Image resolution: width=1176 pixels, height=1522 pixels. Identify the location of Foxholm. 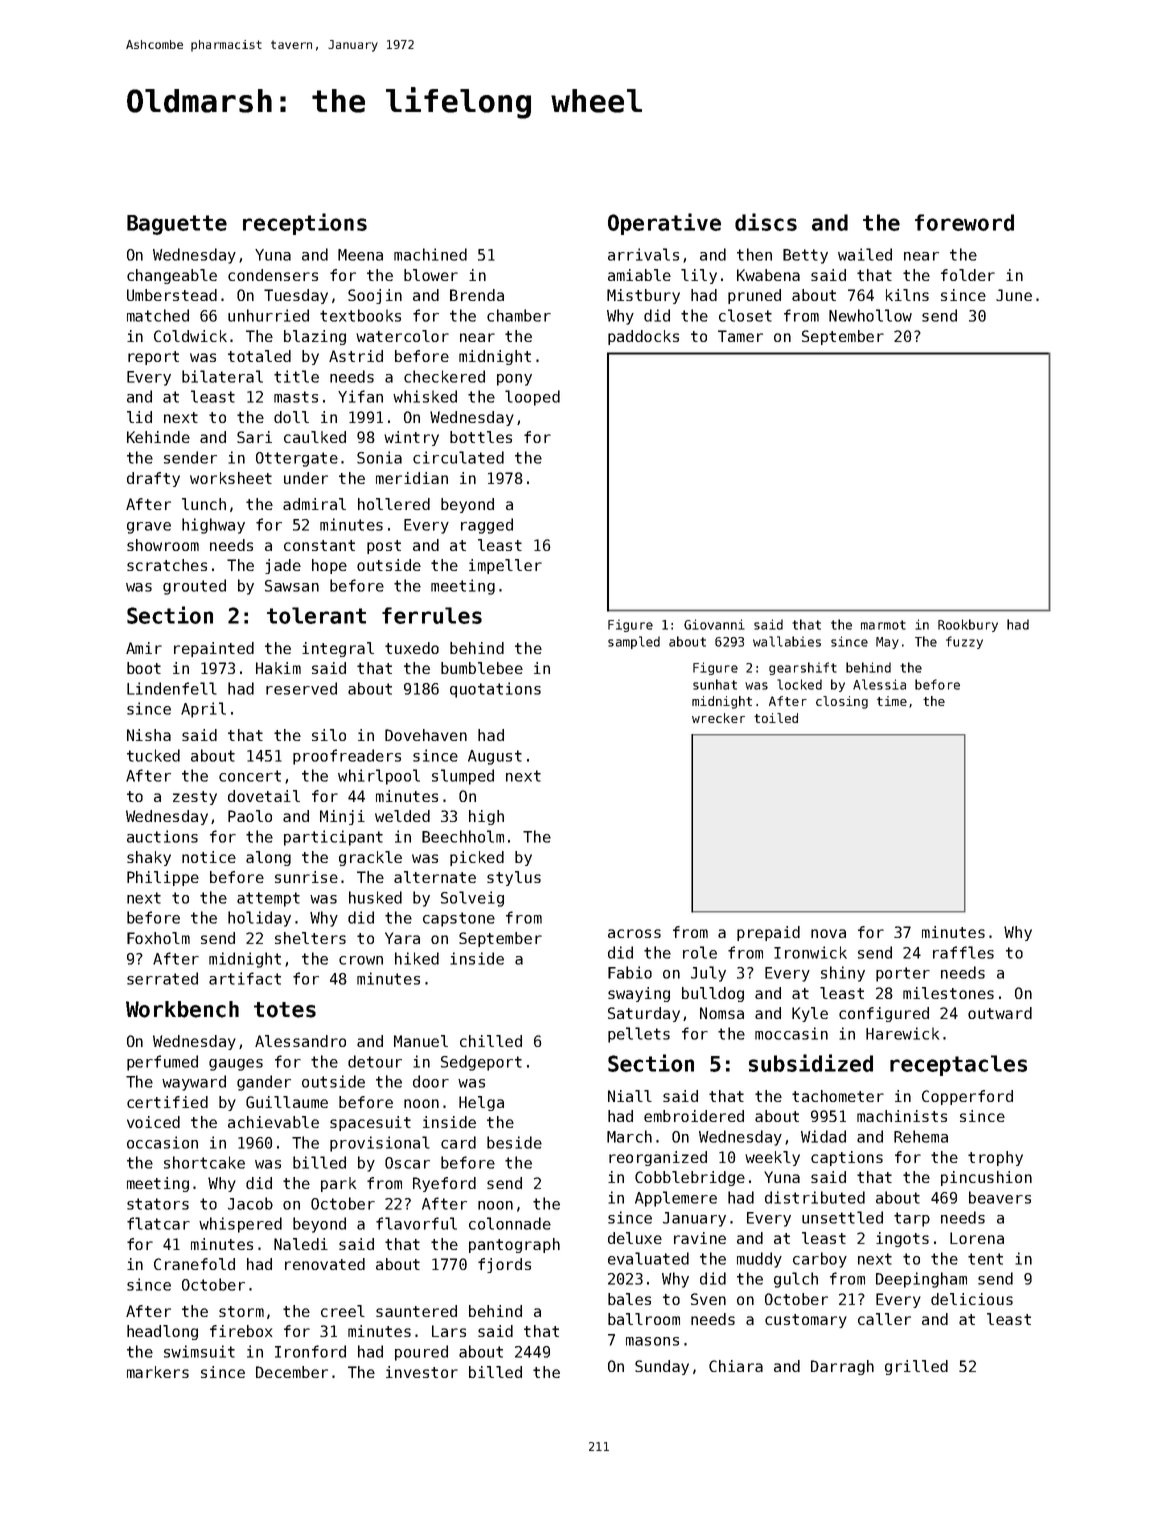
(158, 938).
